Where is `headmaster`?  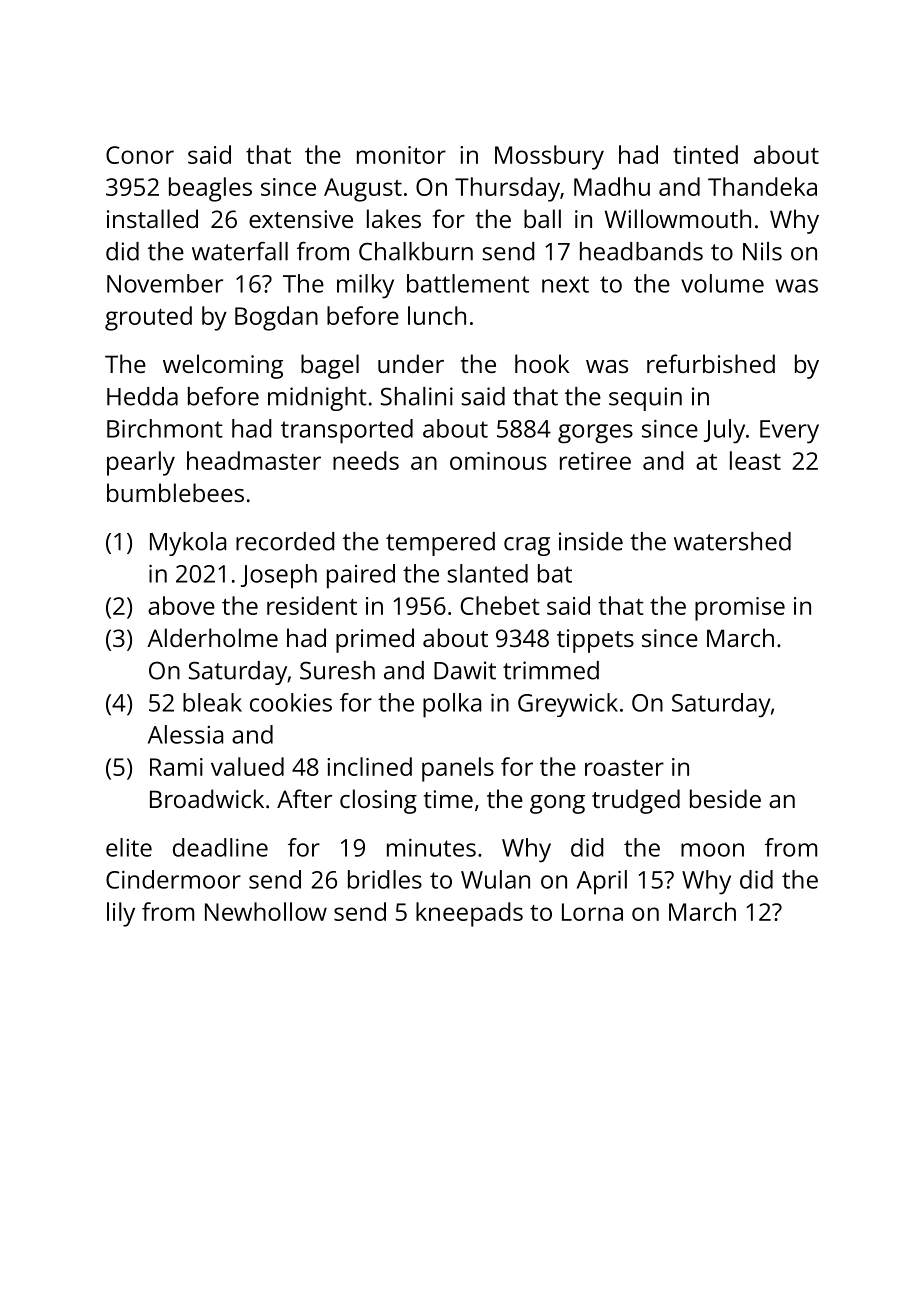 headmaster is located at coordinates (254, 460).
